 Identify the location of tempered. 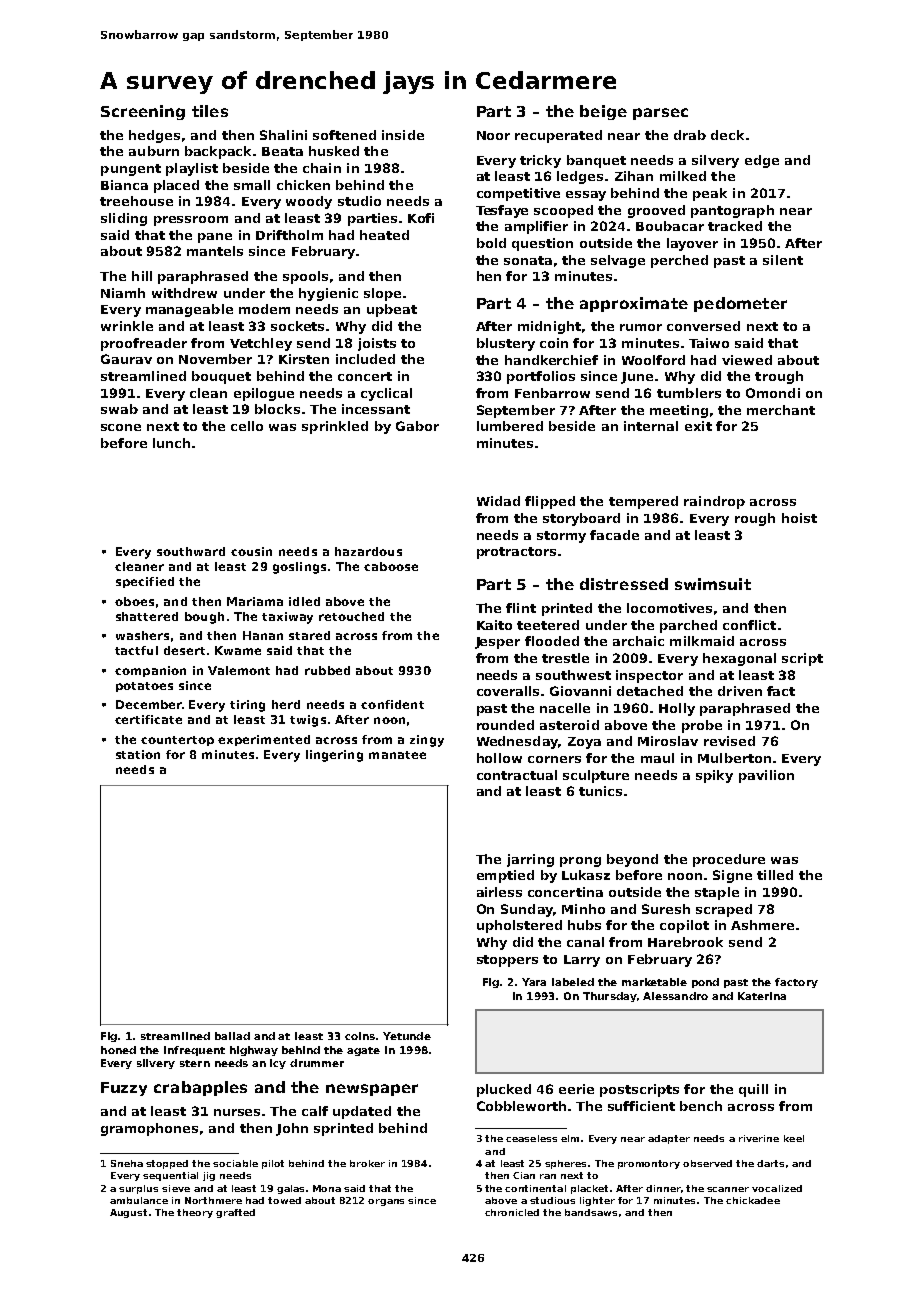
(643, 502).
